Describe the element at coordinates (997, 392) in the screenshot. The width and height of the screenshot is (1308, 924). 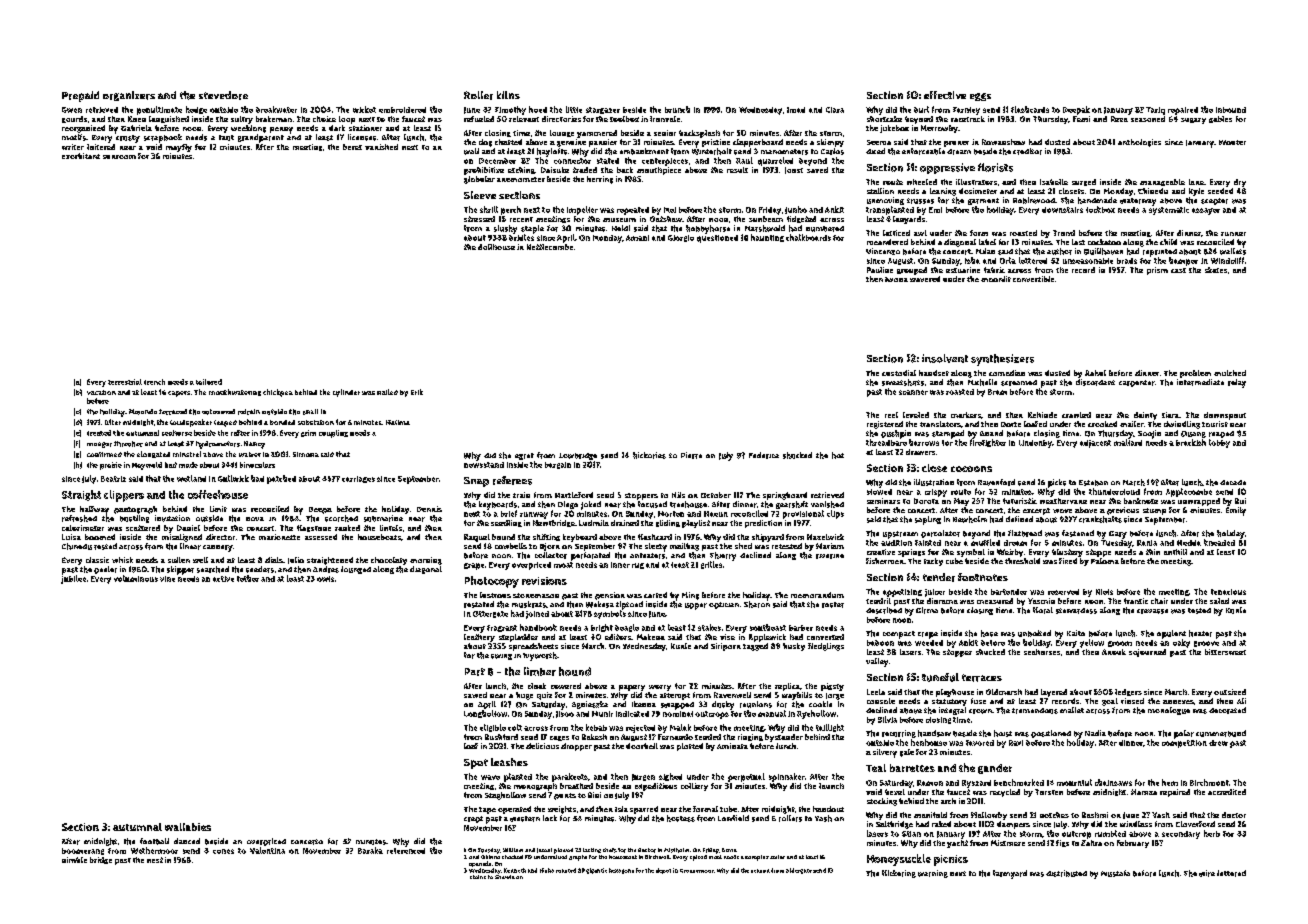
I see `Bram` at that location.
